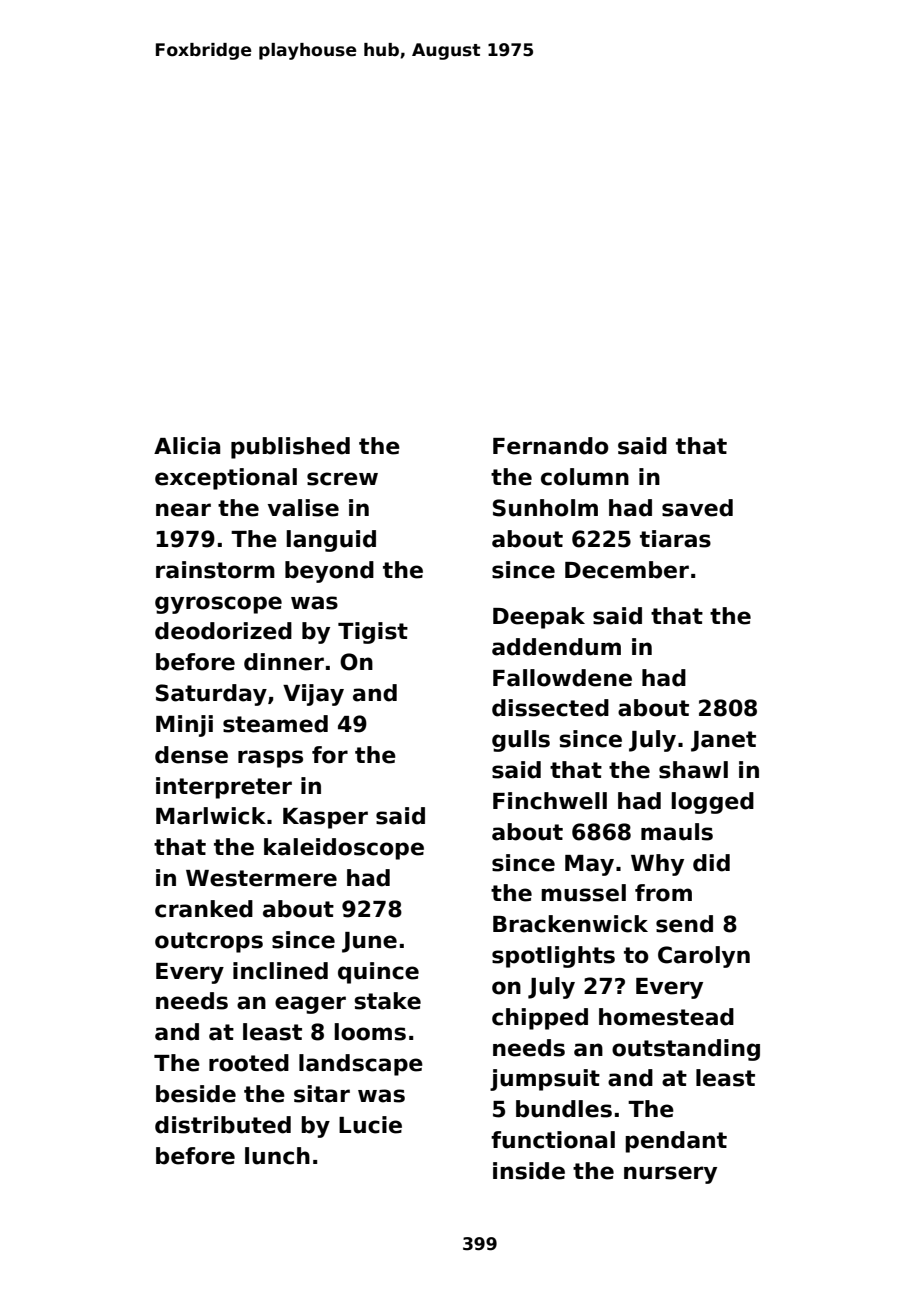 Image resolution: width=924 pixels, height=1311 pixels. I want to click on Minji, so click(184, 726).
